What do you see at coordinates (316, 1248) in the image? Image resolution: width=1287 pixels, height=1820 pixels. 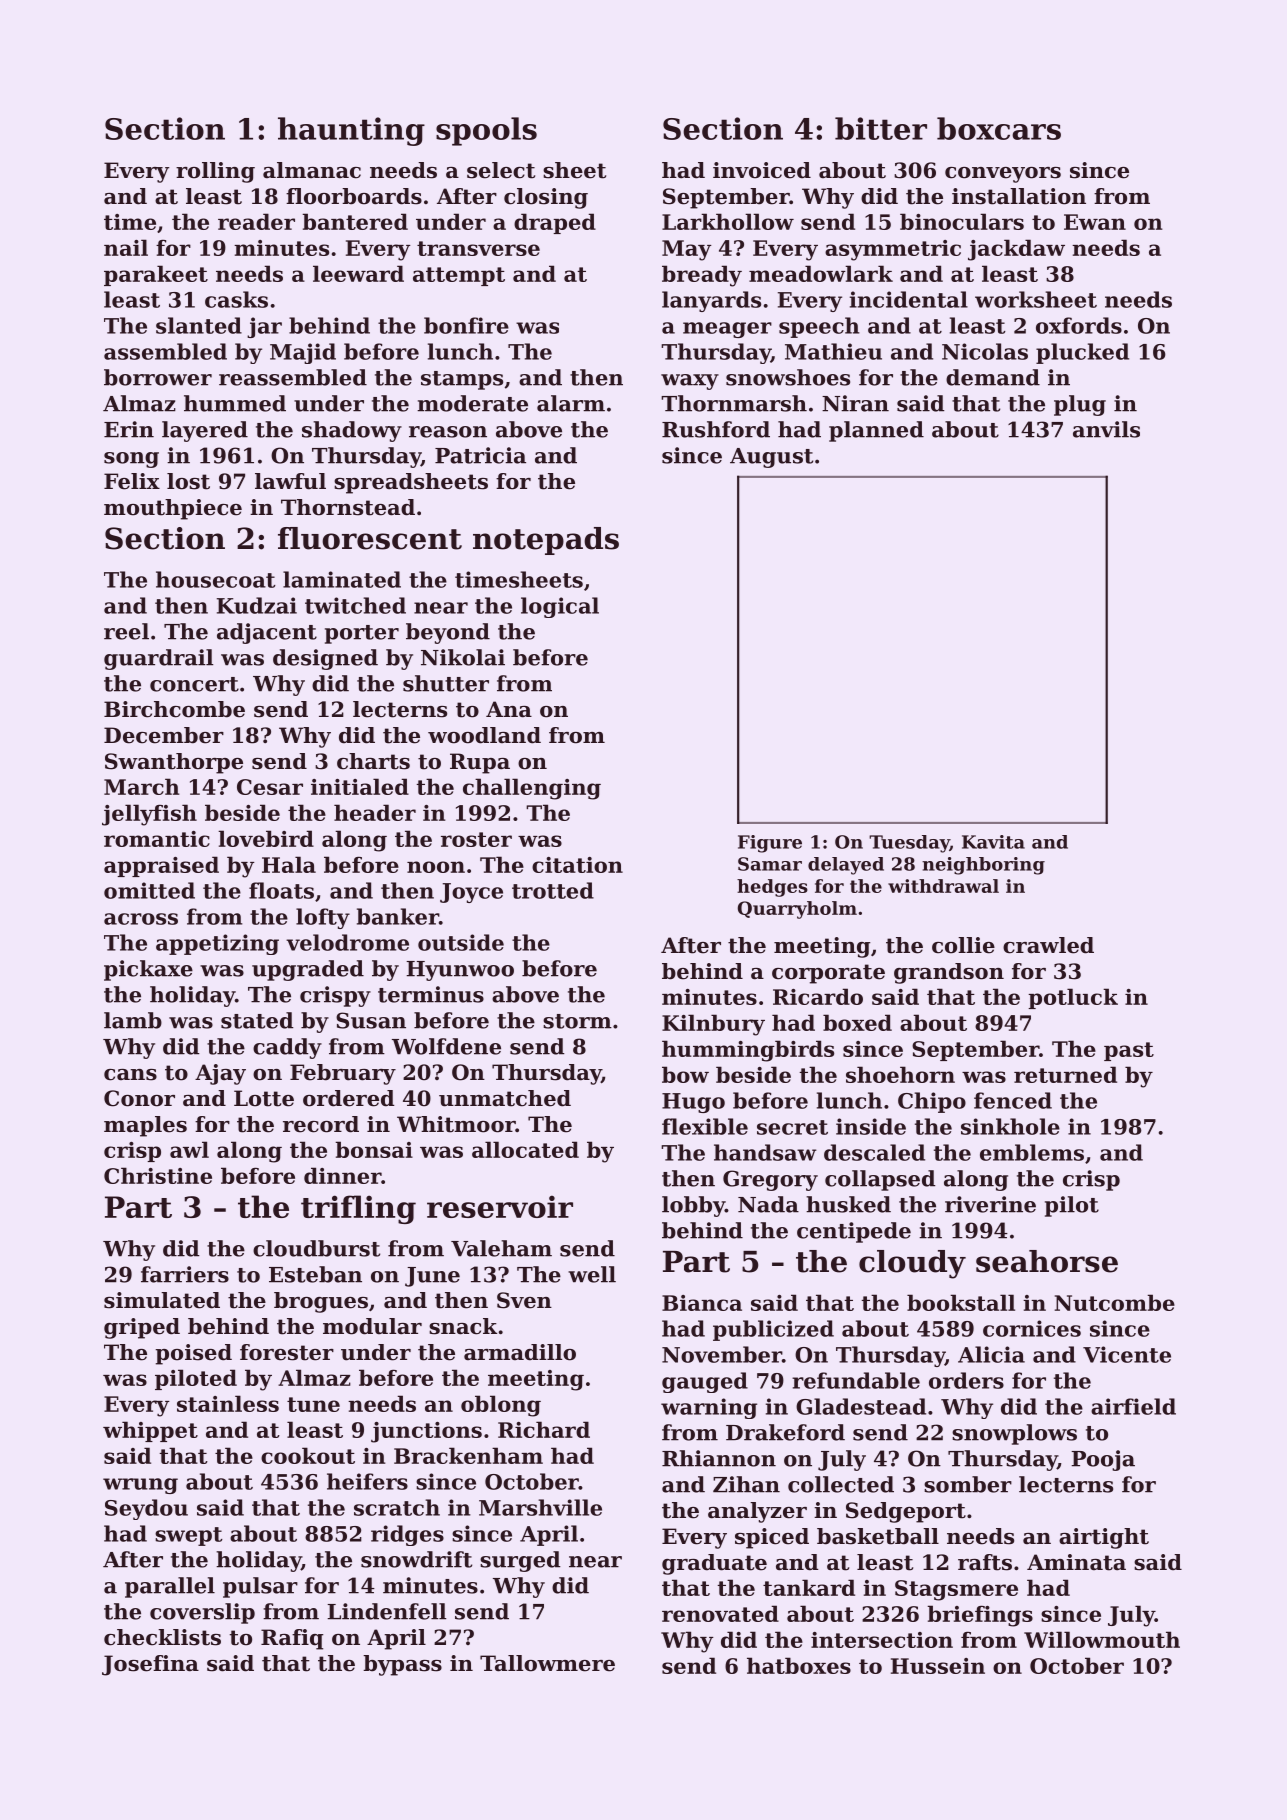 I see `cloudburst` at bounding box center [316, 1248].
